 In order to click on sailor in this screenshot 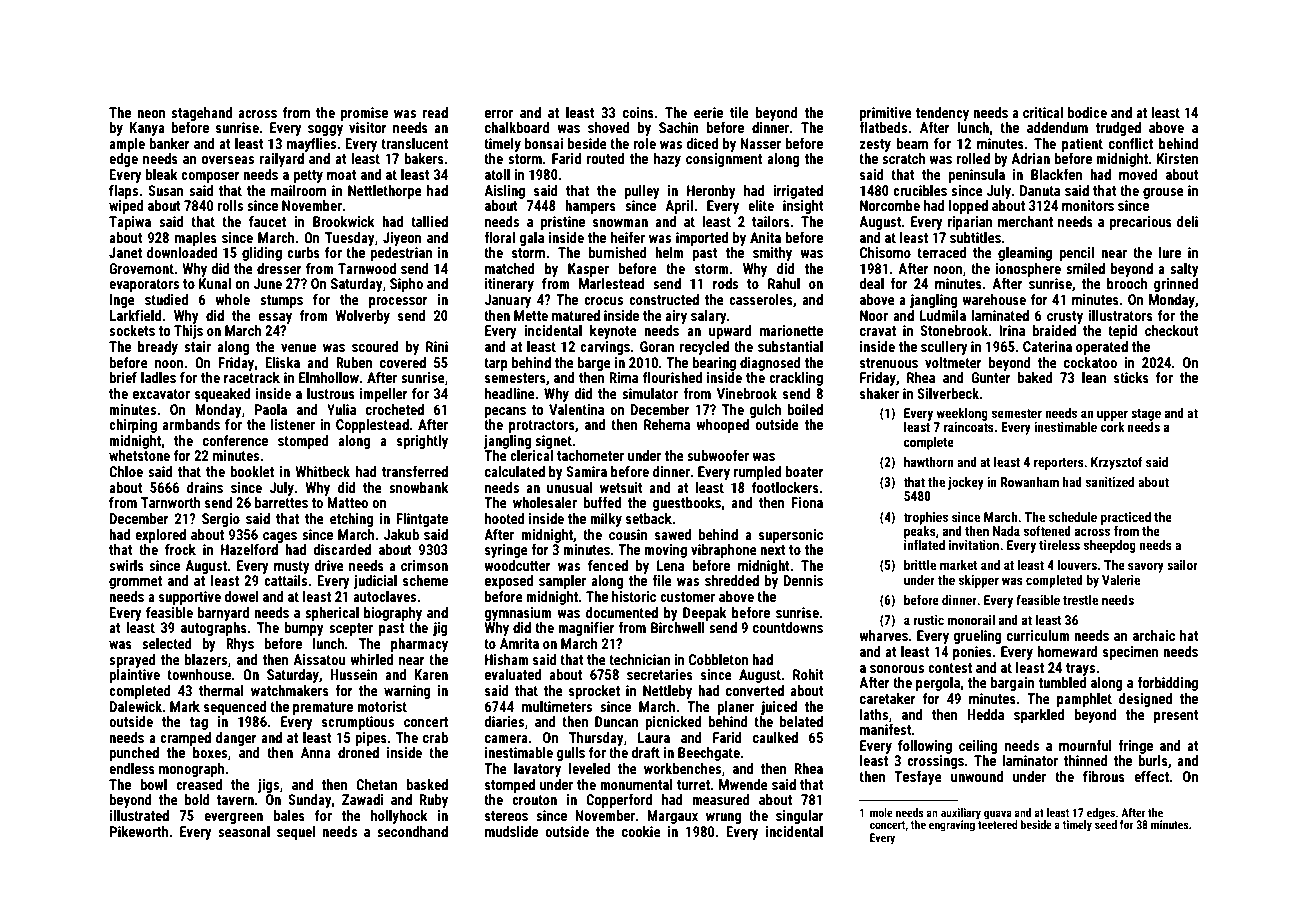, I will do `click(1182, 565)`.
